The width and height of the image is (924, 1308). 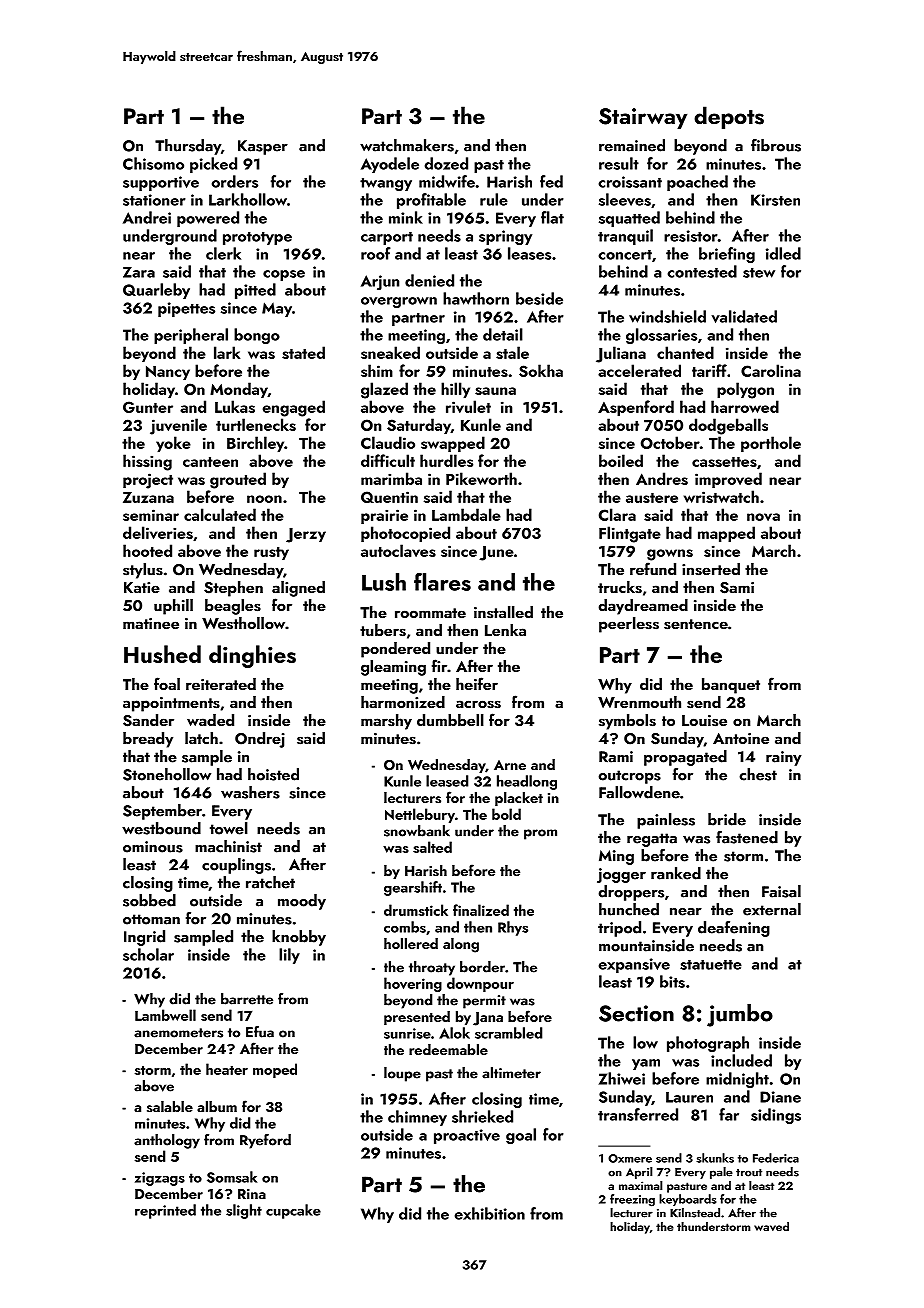 I want to click on harrowed, so click(x=745, y=406).
